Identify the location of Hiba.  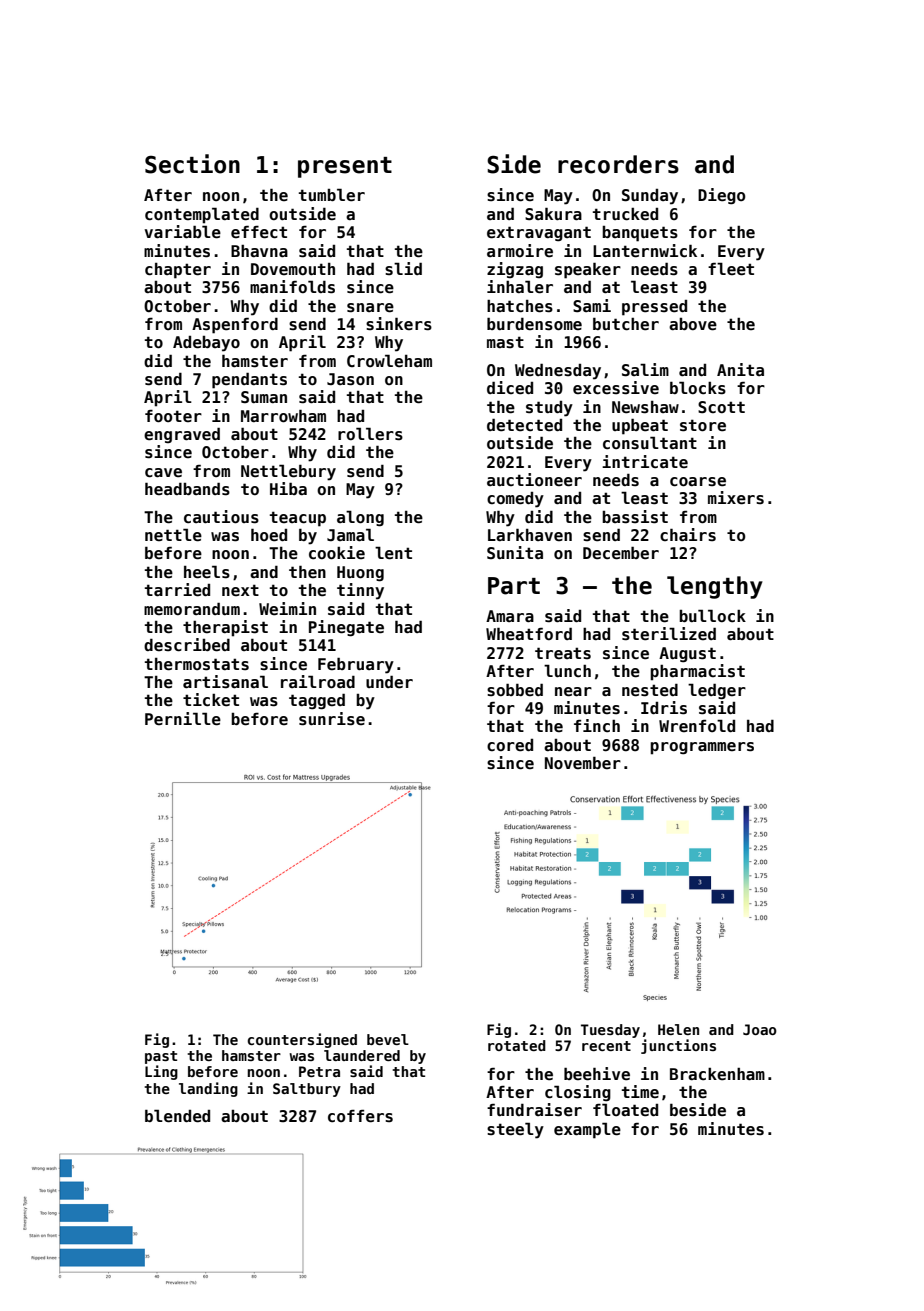
(288, 488).
